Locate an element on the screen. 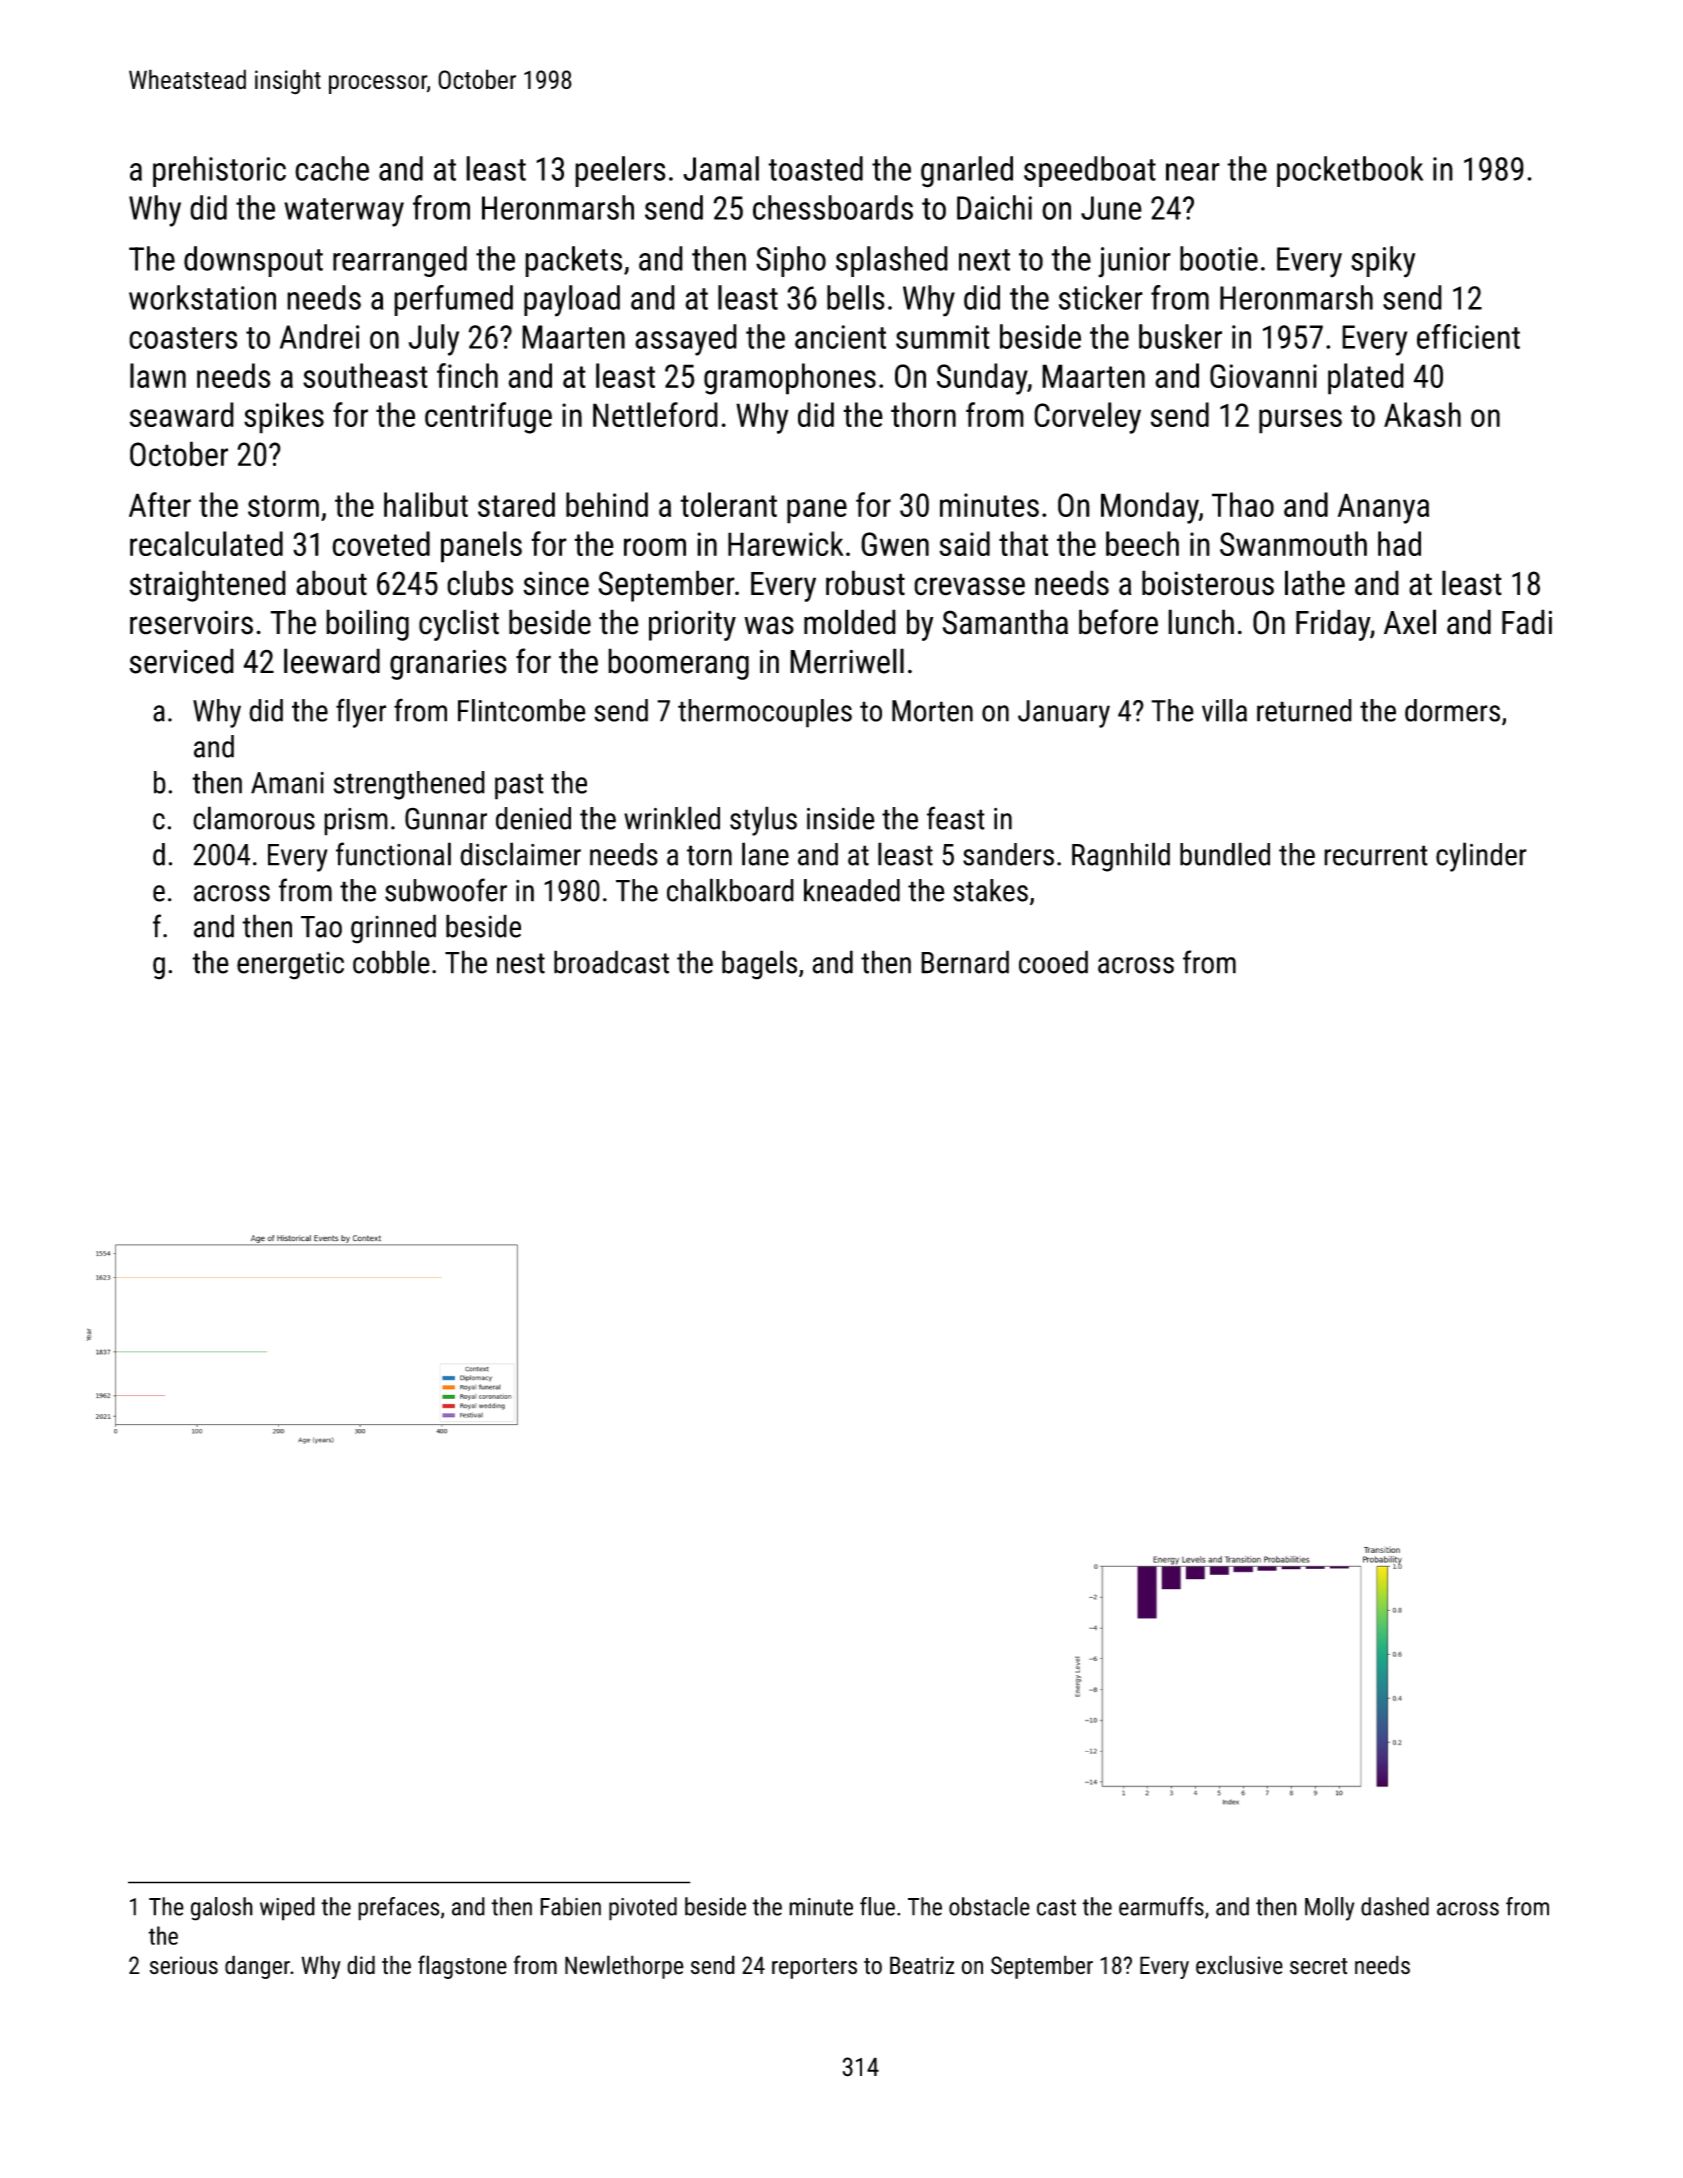 The height and width of the screenshot is (2178, 1683). near is located at coordinates (1193, 172).
